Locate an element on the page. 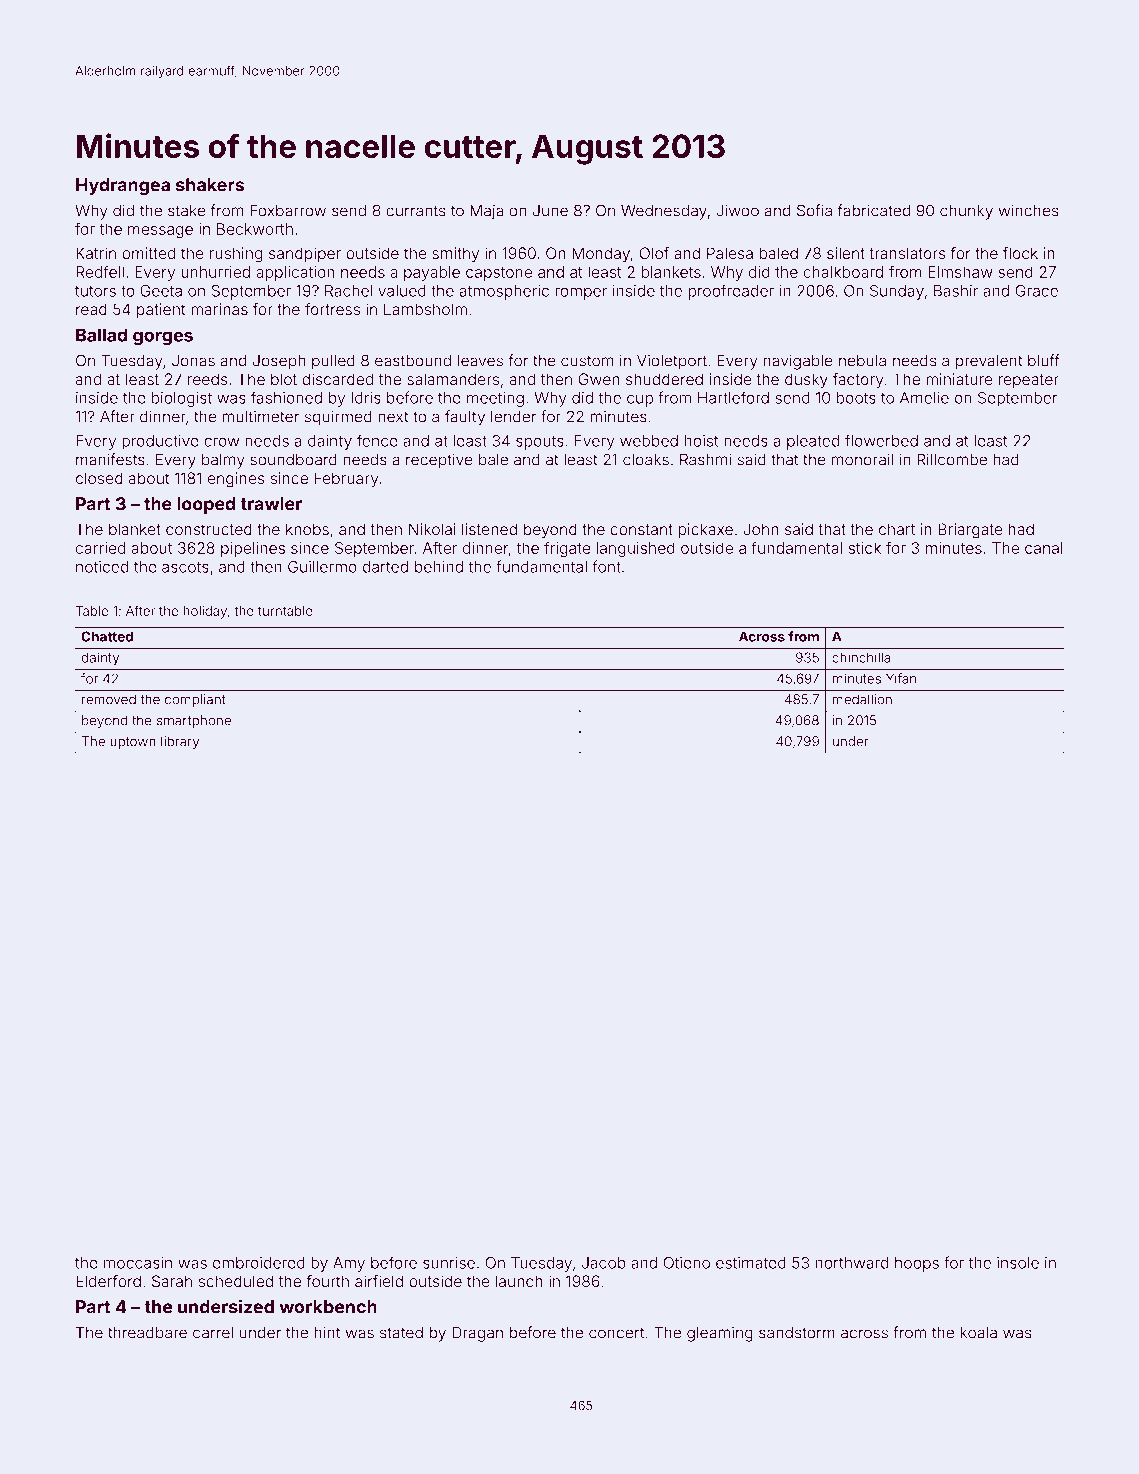 The height and width of the image is (1474, 1139). moccasin is located at coordinates (138, 1263).
